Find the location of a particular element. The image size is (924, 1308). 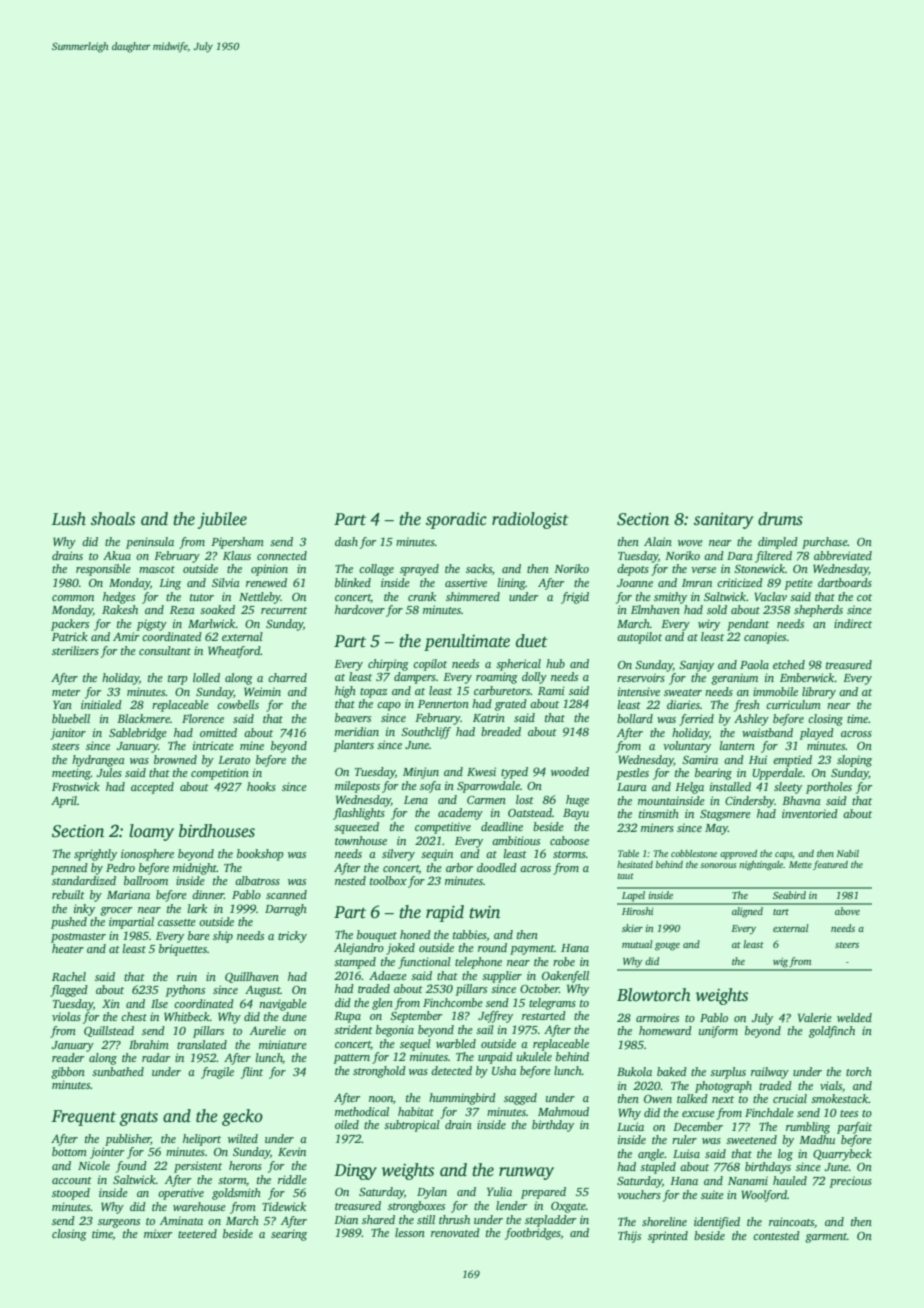

ferried is located at coordinates (696, 720).
